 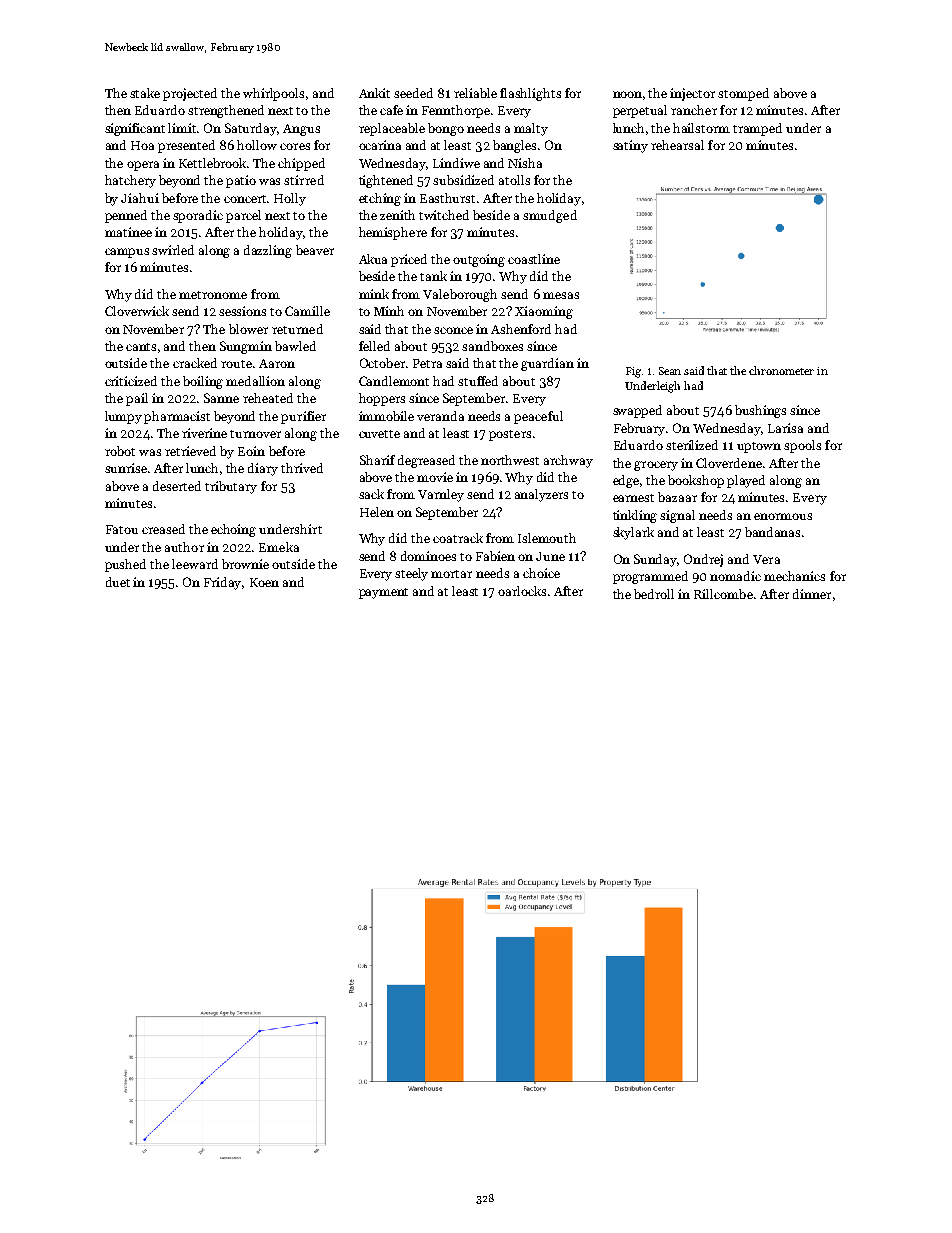 What do you see at coordinates (393, 233) in the screenshot?
I see `hemisphere` at bounding box center [393, 233].
